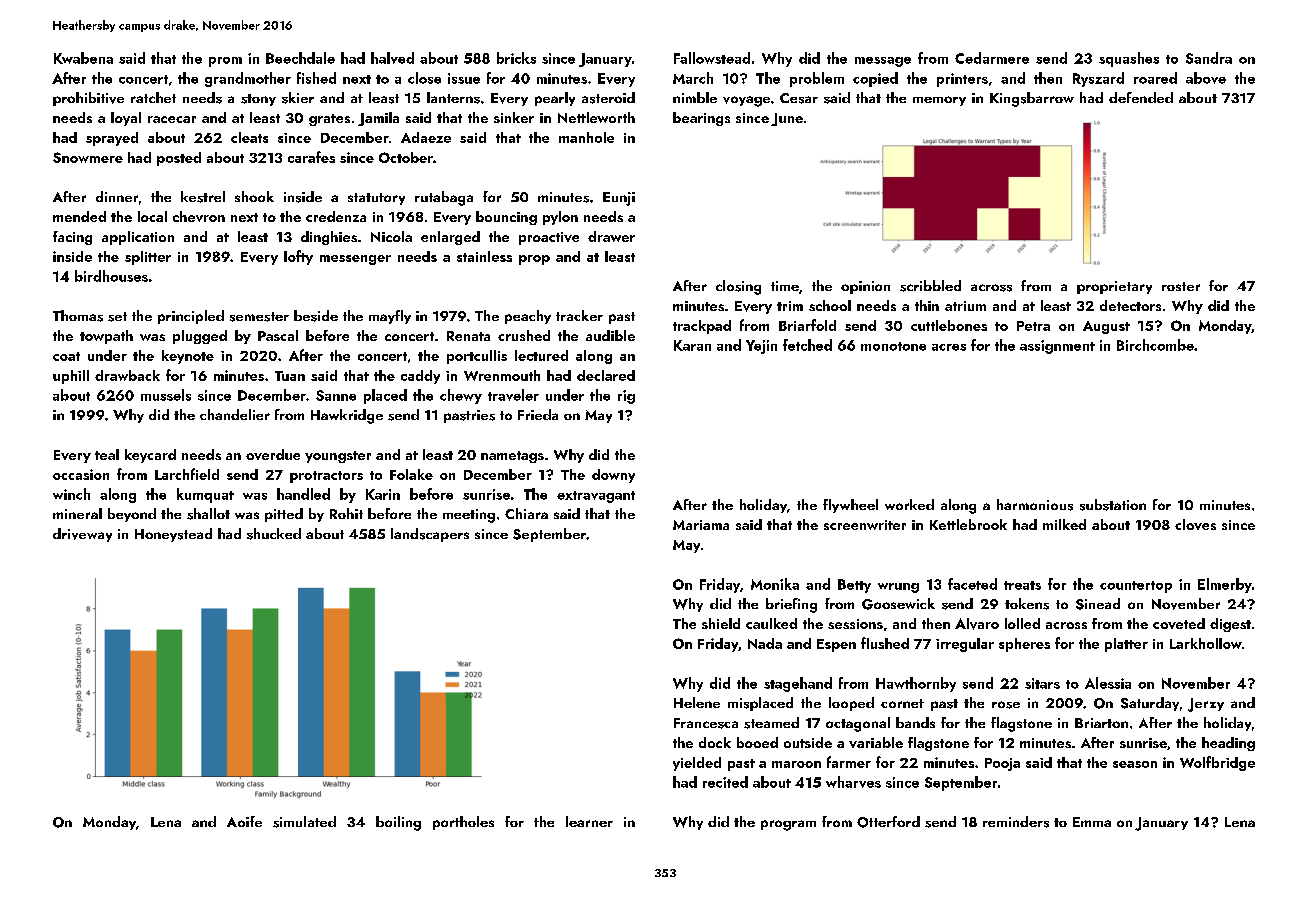 The width and height of the page is (1308, 924). Describe the element at coordinates (798, 684) in the page. I see `stagehand` at that location.
